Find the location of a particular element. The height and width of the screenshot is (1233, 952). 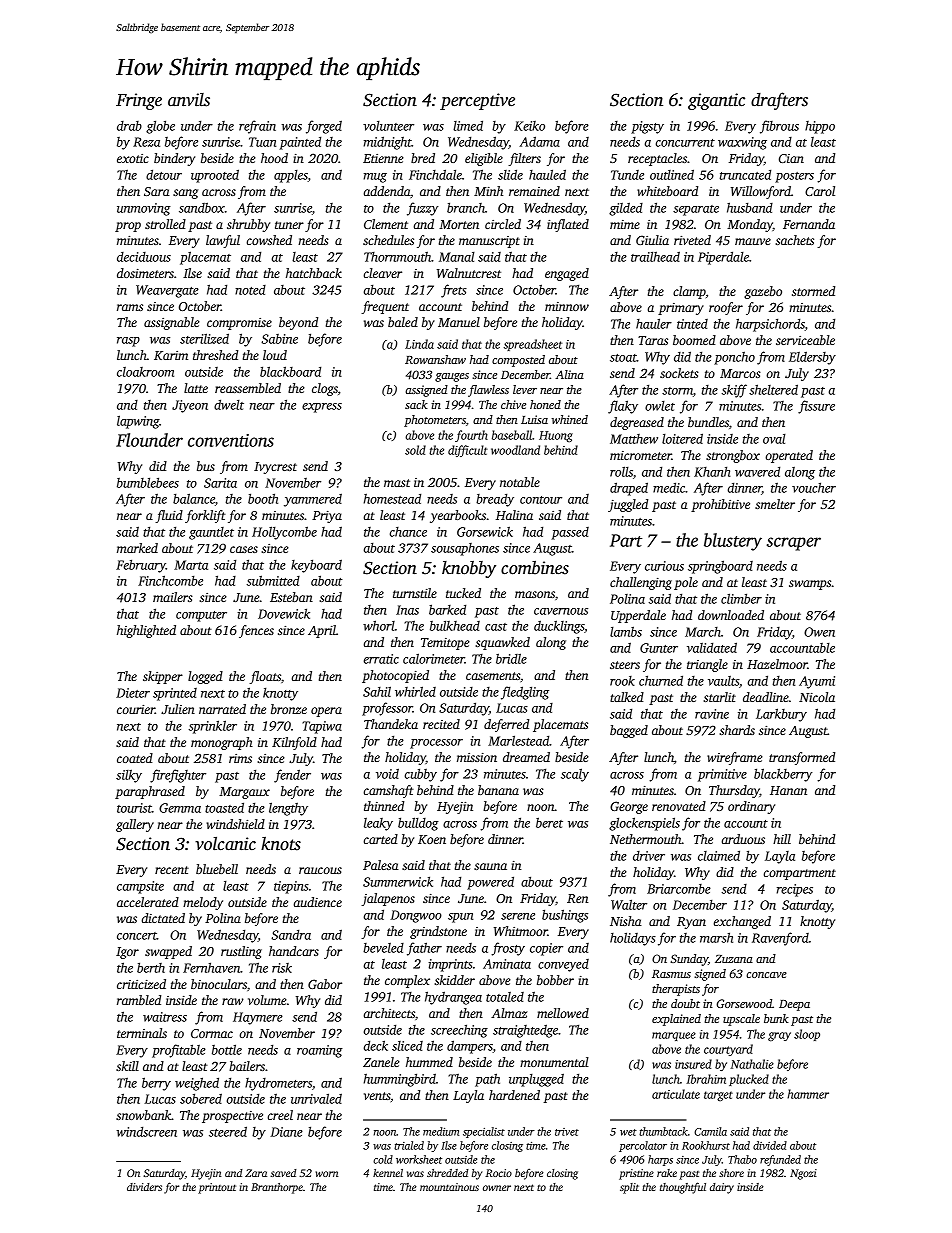

split is located at coordinates (629, 1188).
